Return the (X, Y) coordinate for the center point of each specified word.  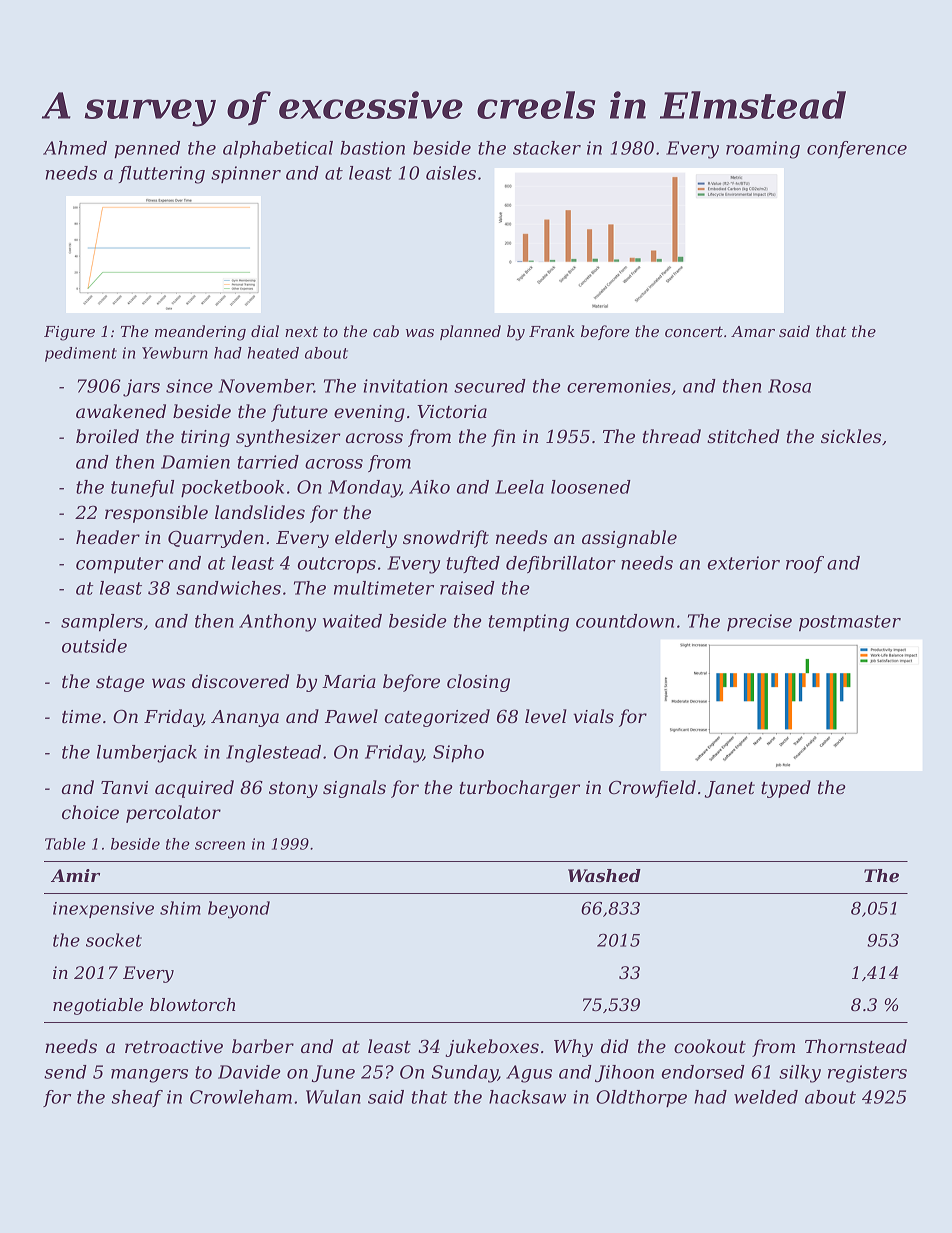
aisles (451, 173)
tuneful (142, 488)
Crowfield (652, 789)
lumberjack (147, 754)
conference (857, 149)
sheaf (137, 1098)
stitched (743, 436)
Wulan (333, 1097)
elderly (366, 539)
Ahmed (75, 148)
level (546, 716)
